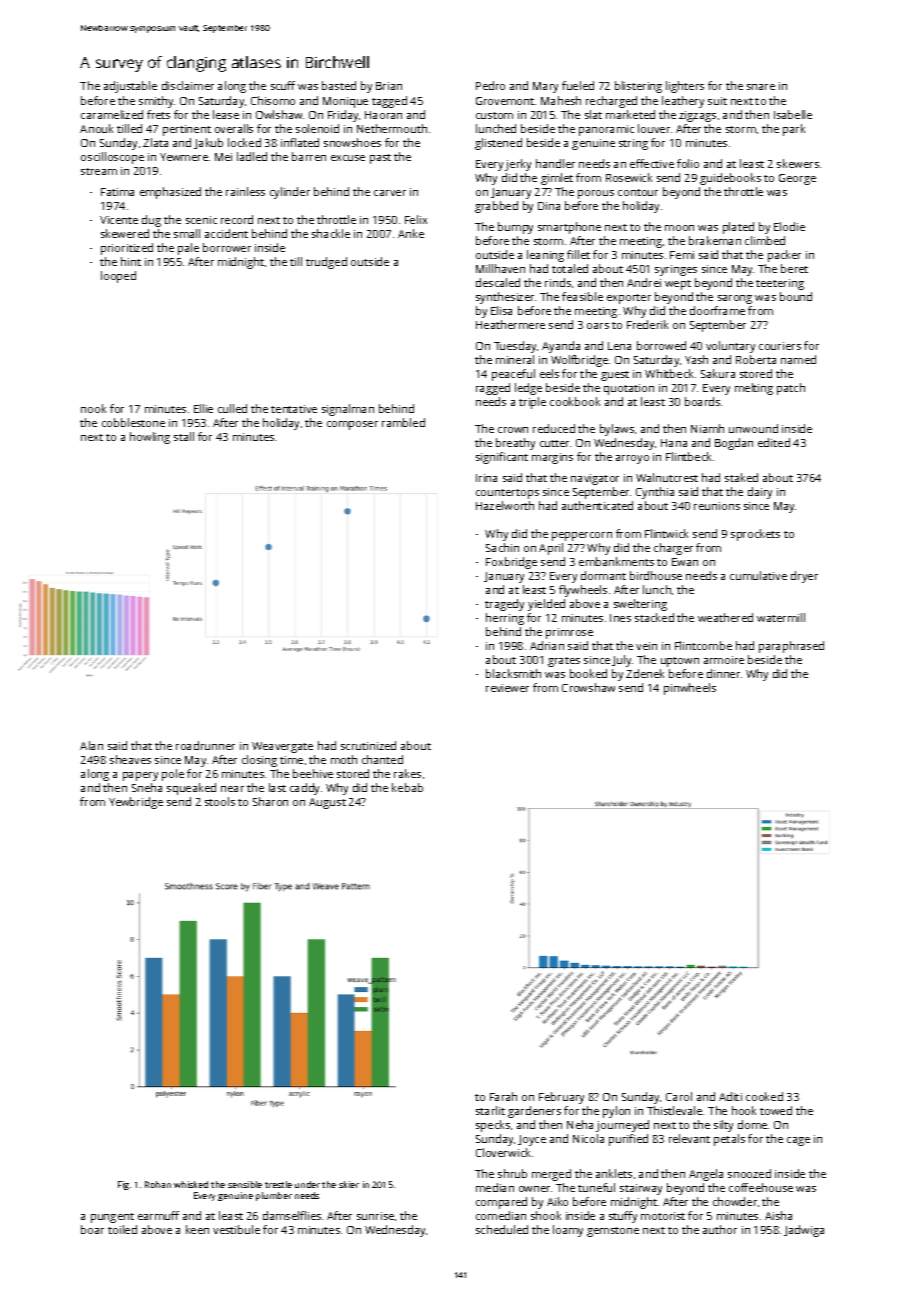 This image has width=908, height=1316. Describe the element at coordinates (500, 268) in the image. I see `Millhaven` at that location.
